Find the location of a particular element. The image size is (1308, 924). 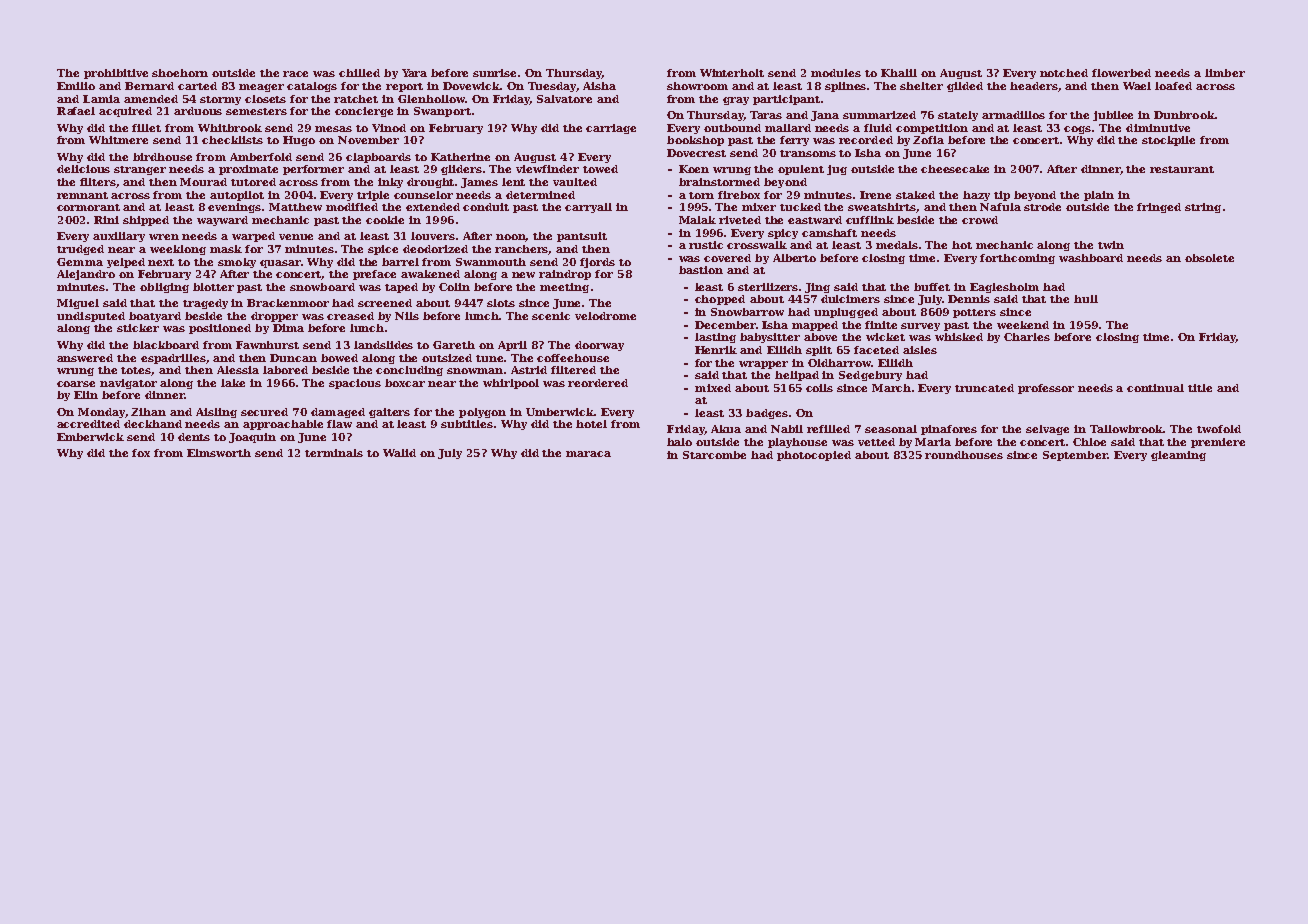

chopped is located at coordinates (720, 300).
